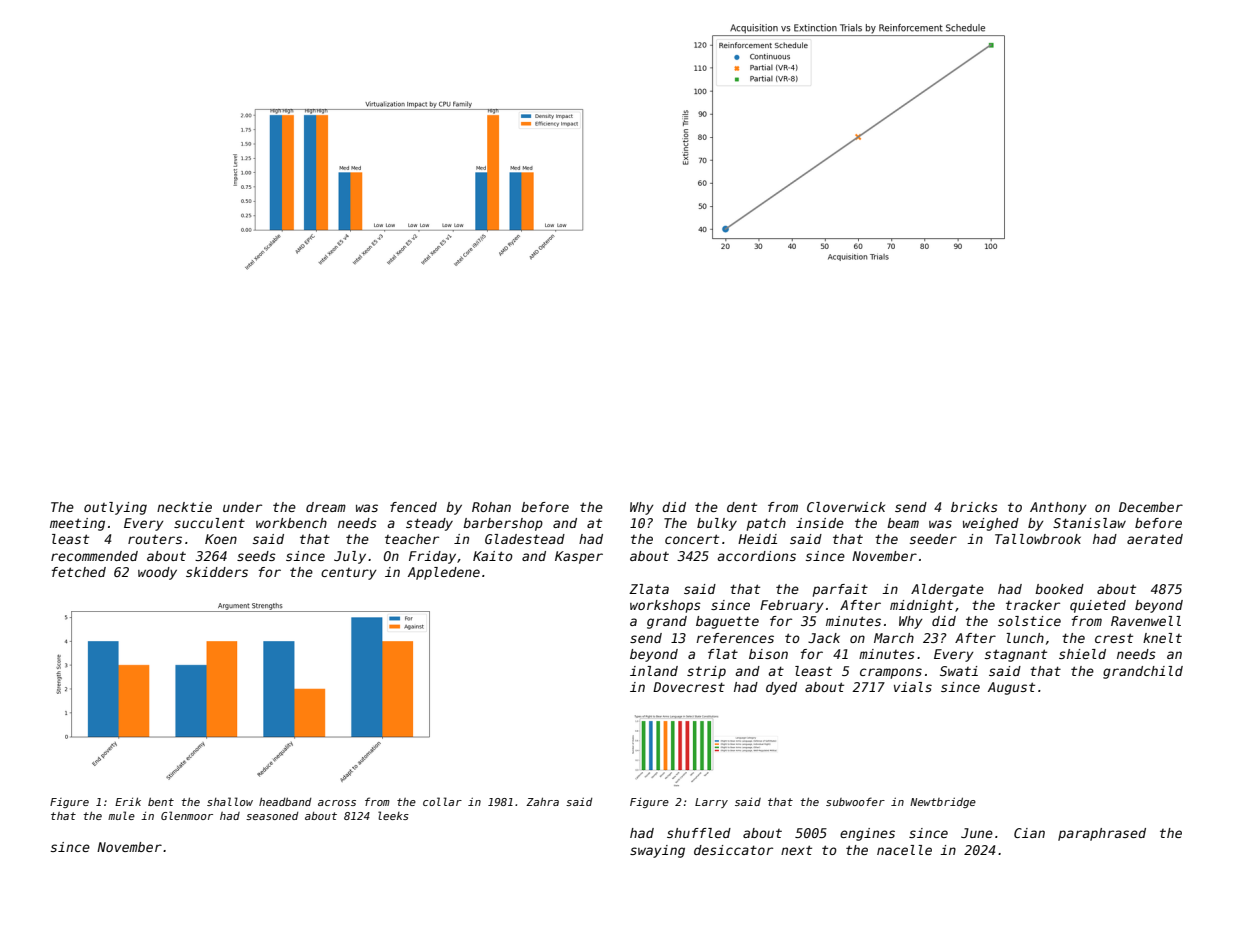 The image size is (1233, 952). Describe the element at coordinates (654, 671) in the image. I see `inland` at that location.
